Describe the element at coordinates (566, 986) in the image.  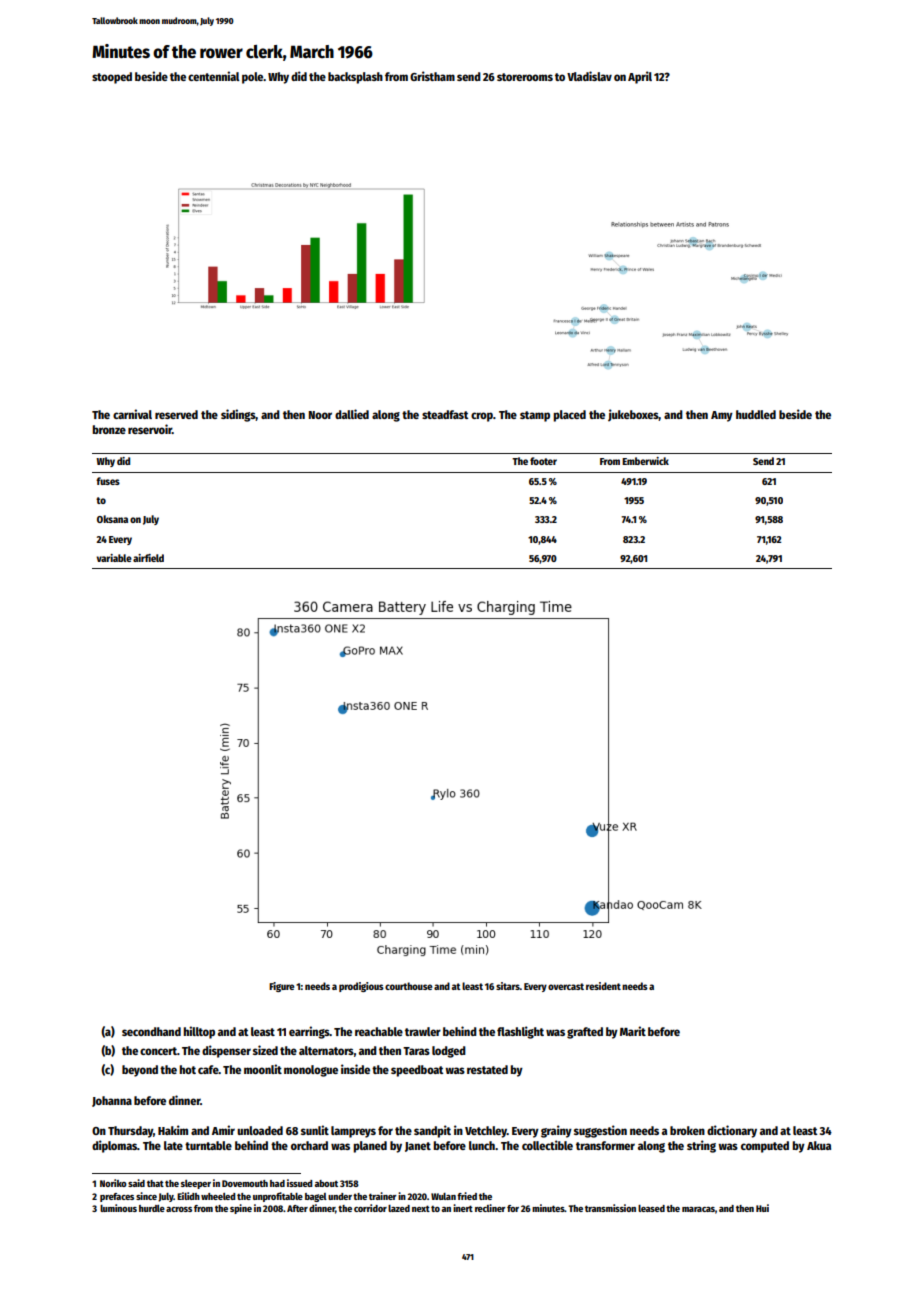
I see `overcast` at that location.
